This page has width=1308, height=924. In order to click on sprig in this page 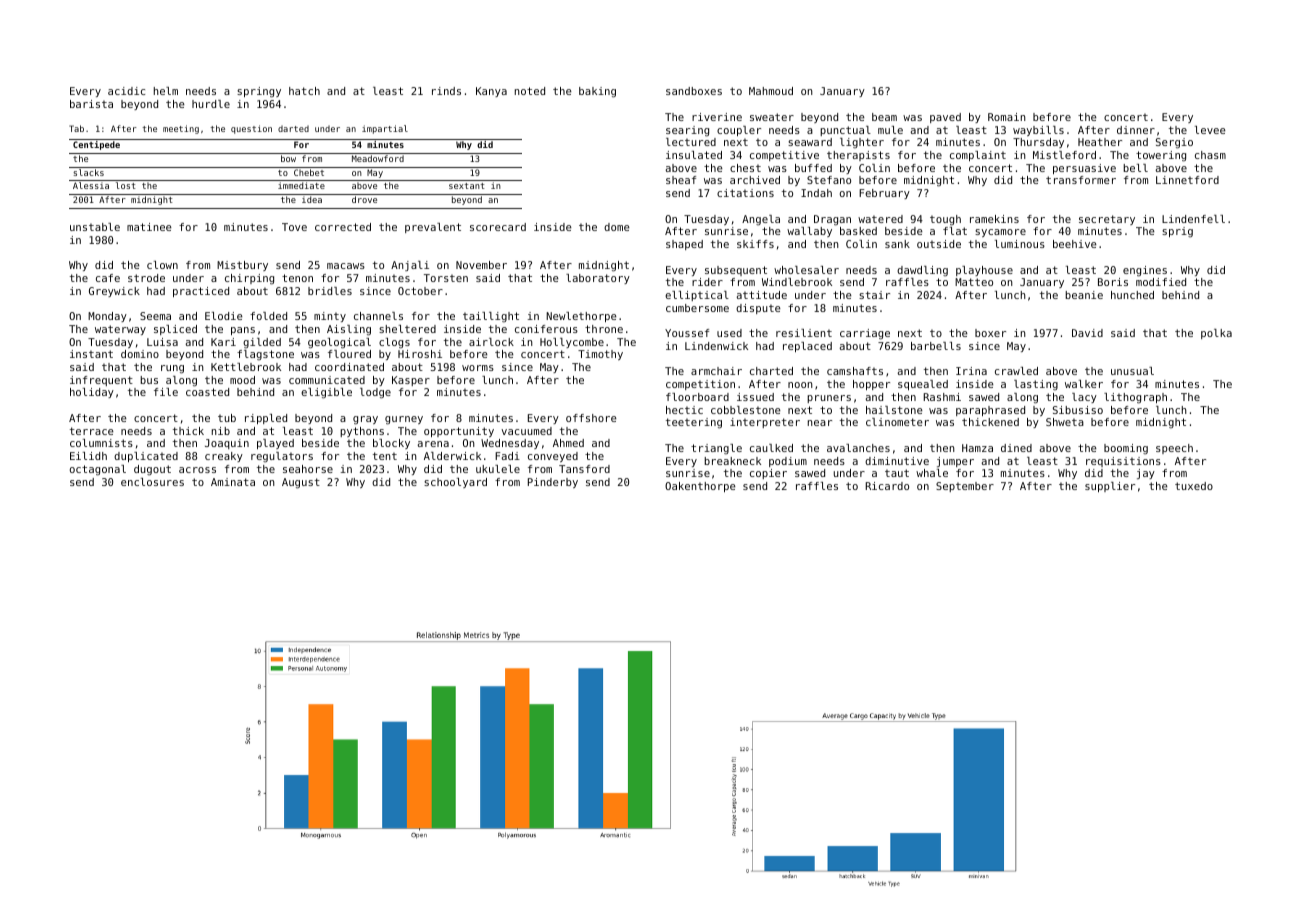, I will do `click(1177, 232)`.
